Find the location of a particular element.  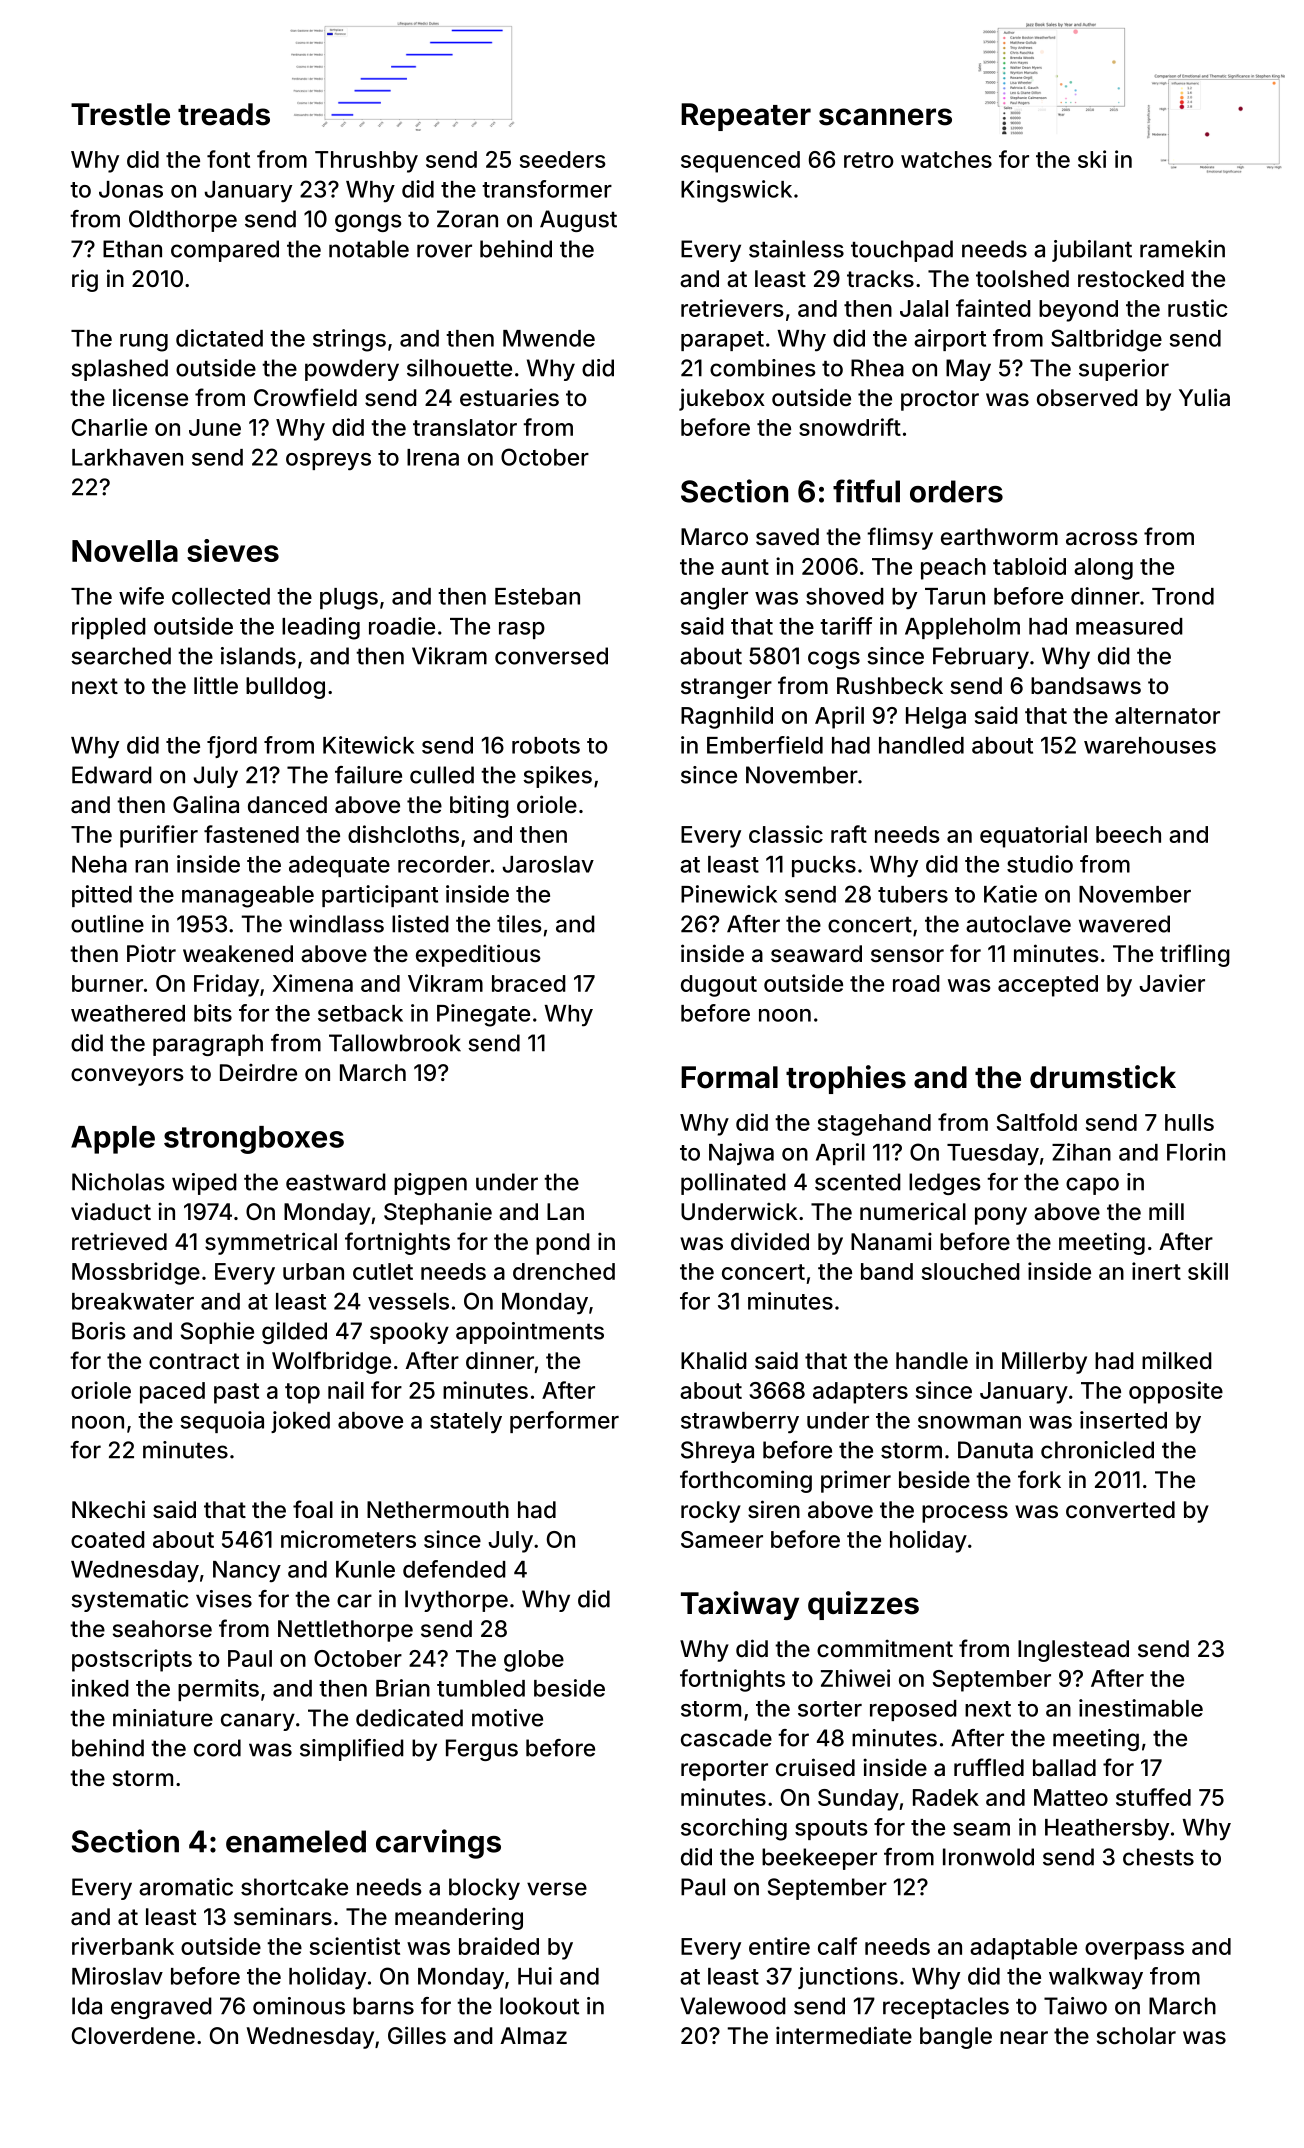

Tarun is located at coordinates (955, 596).
